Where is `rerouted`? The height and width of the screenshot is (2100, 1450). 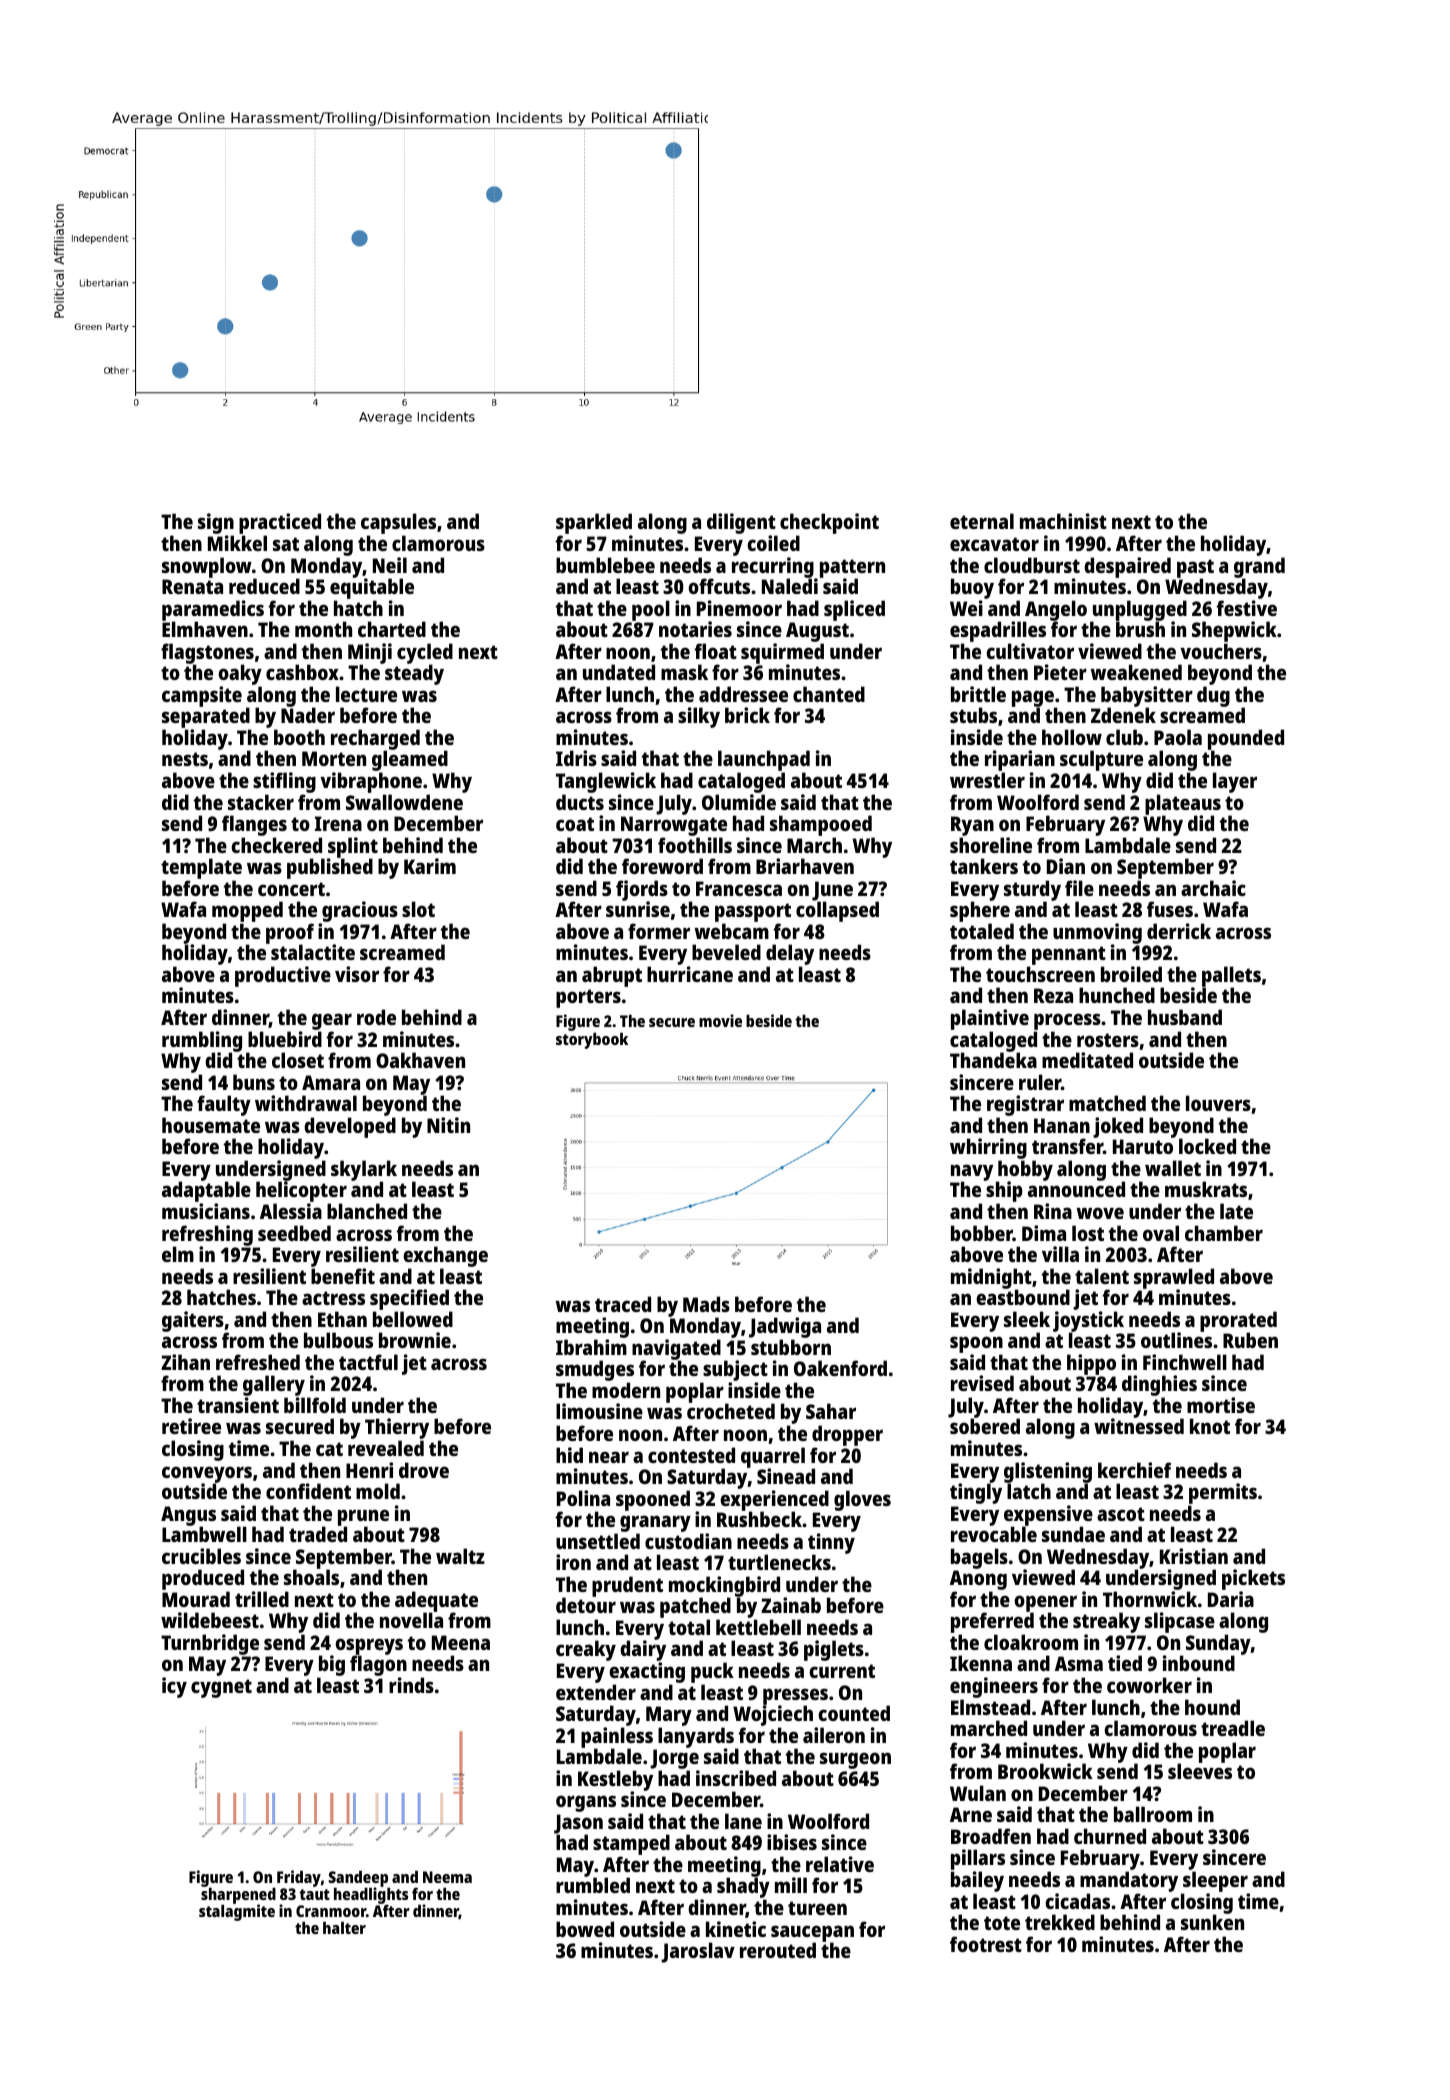
rerouted is located at coordinates (778, 1950).
